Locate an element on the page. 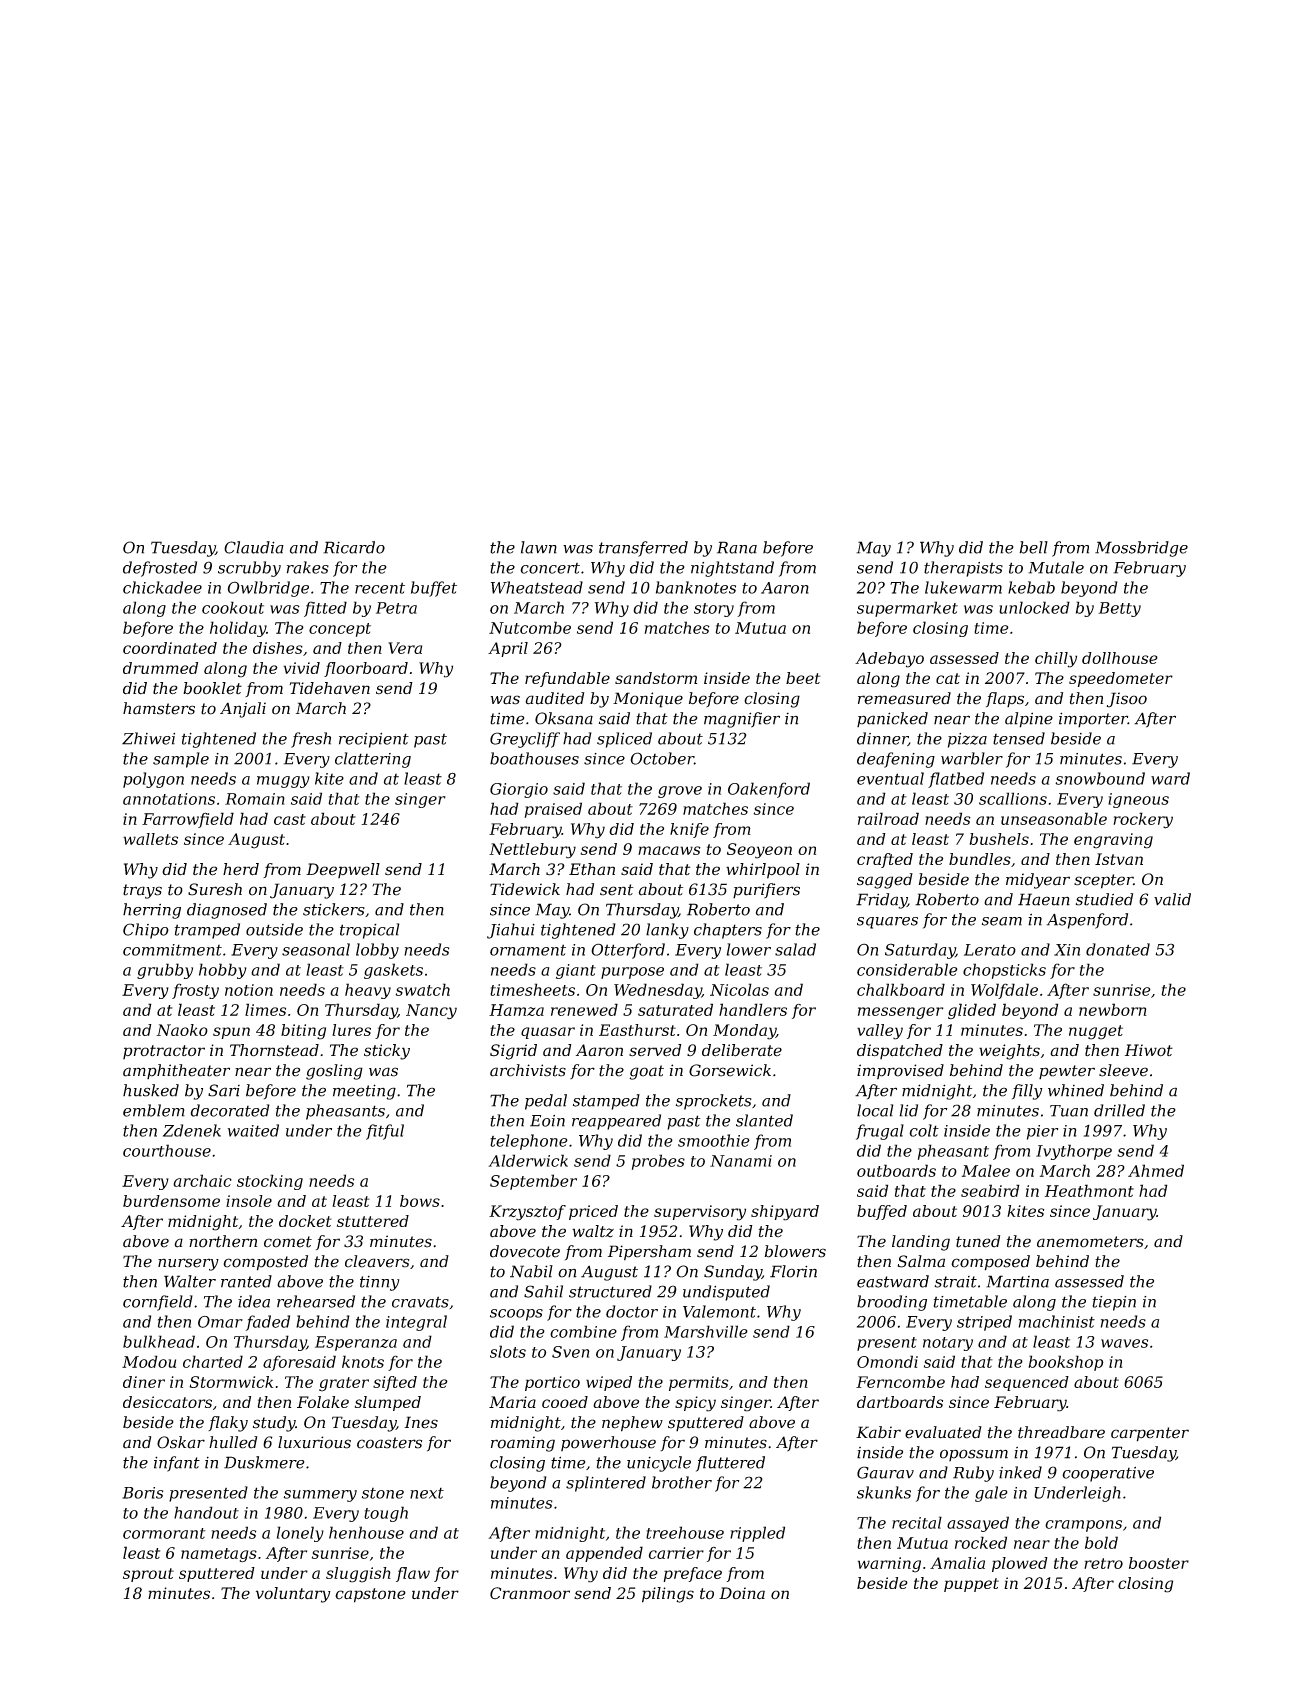 Image resolution: width=1316 pixels, height=1703 pixels. transferred is located at coordinates (643, 549).
